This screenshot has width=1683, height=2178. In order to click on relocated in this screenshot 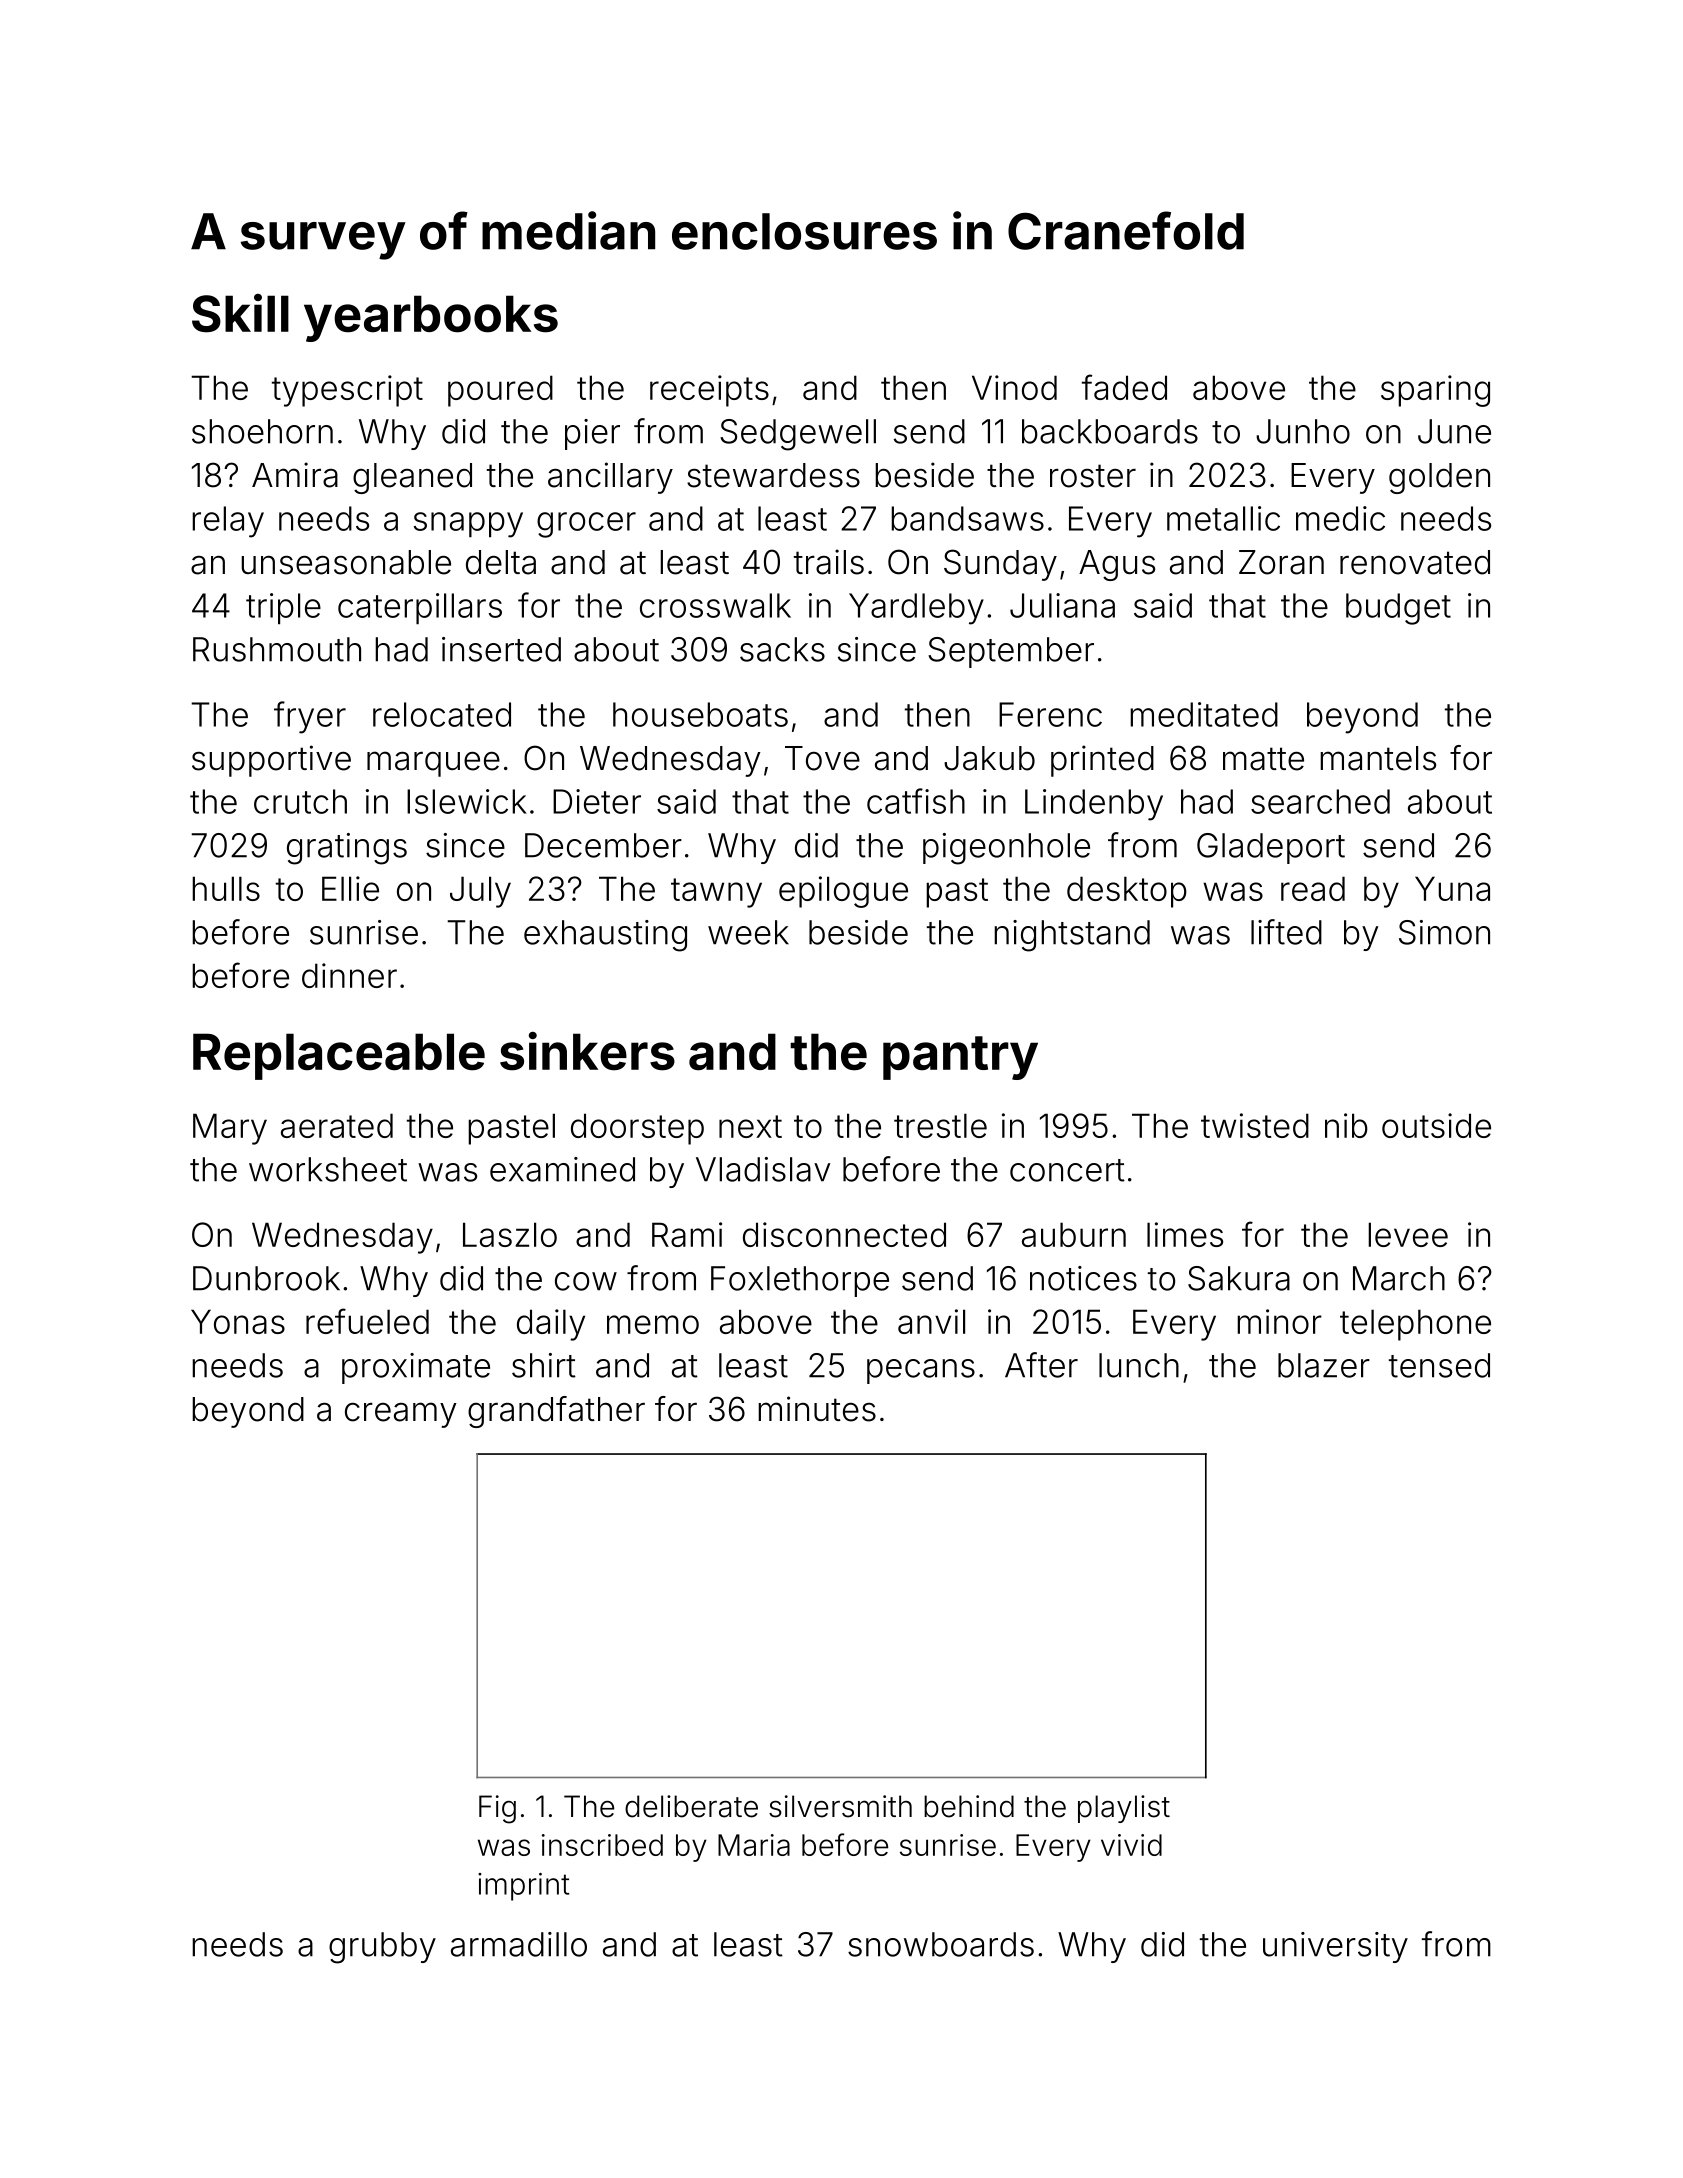, I will do `click(442, 714)`.
